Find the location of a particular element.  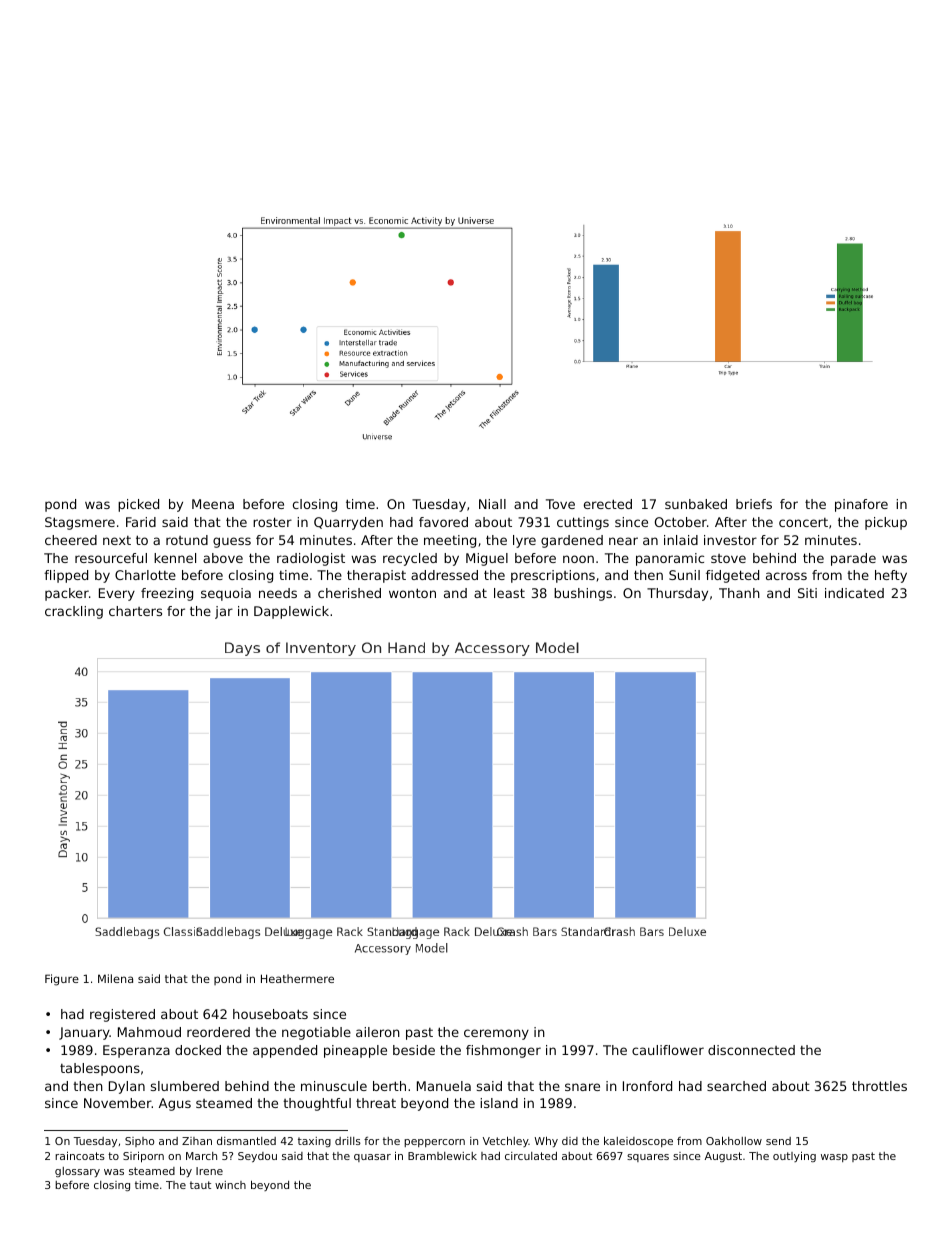

indicated is located at coordinates (854, 593).
